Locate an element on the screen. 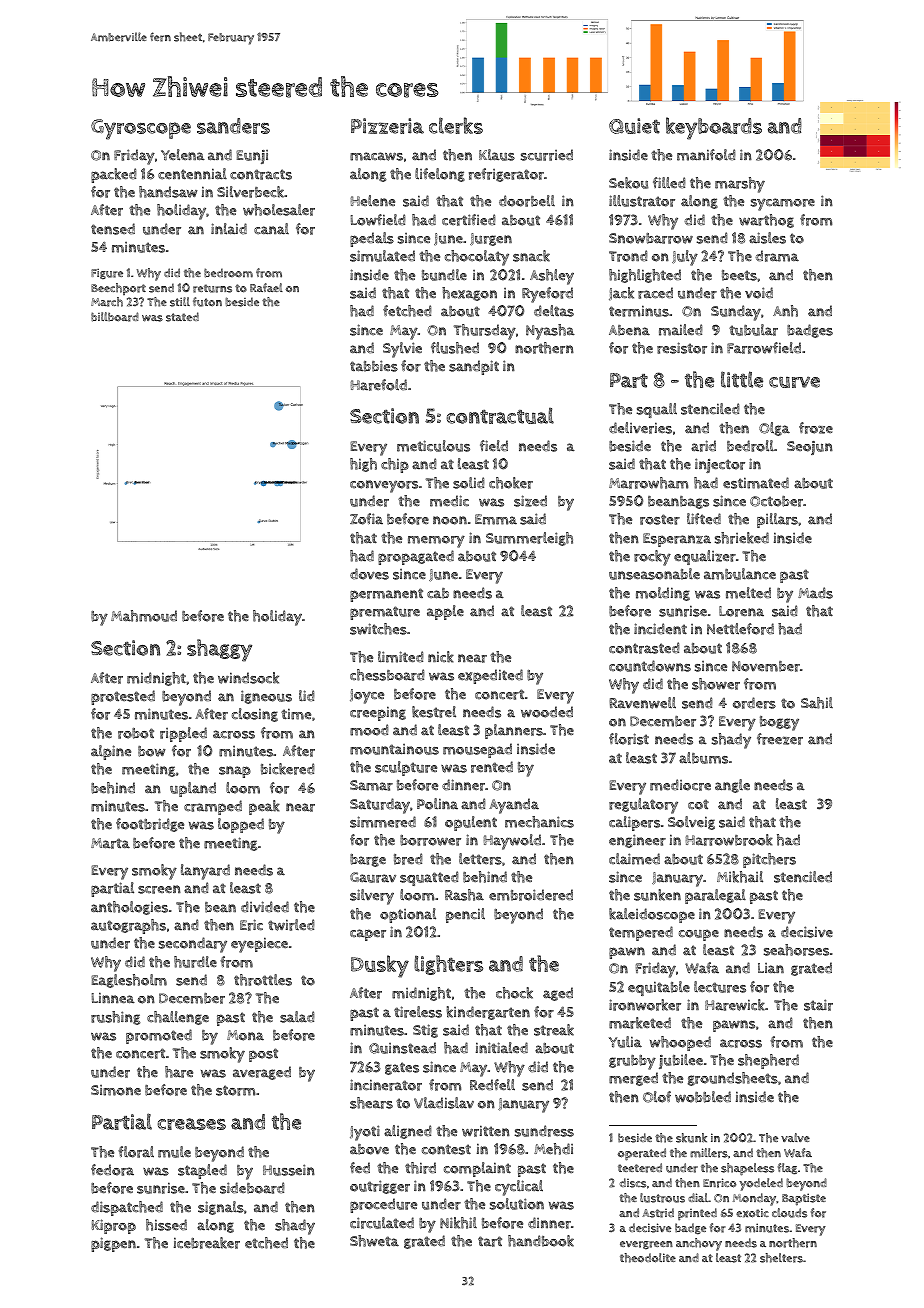 The width and height of the screenshot is (924, 1308). streak is located at coordinates (554, 1030).
